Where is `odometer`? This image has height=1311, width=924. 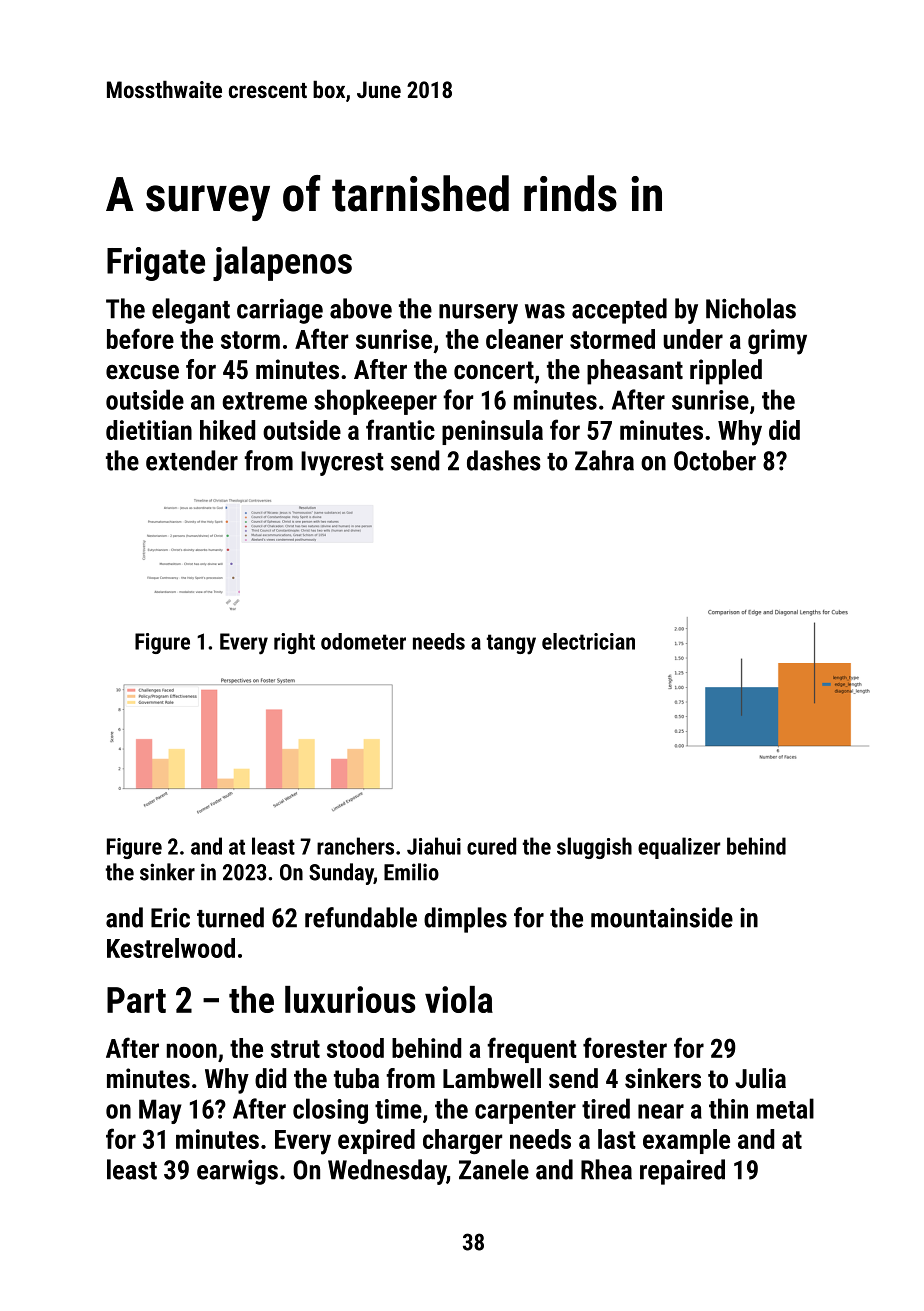 odometer is located at coordinates (363, 641).
